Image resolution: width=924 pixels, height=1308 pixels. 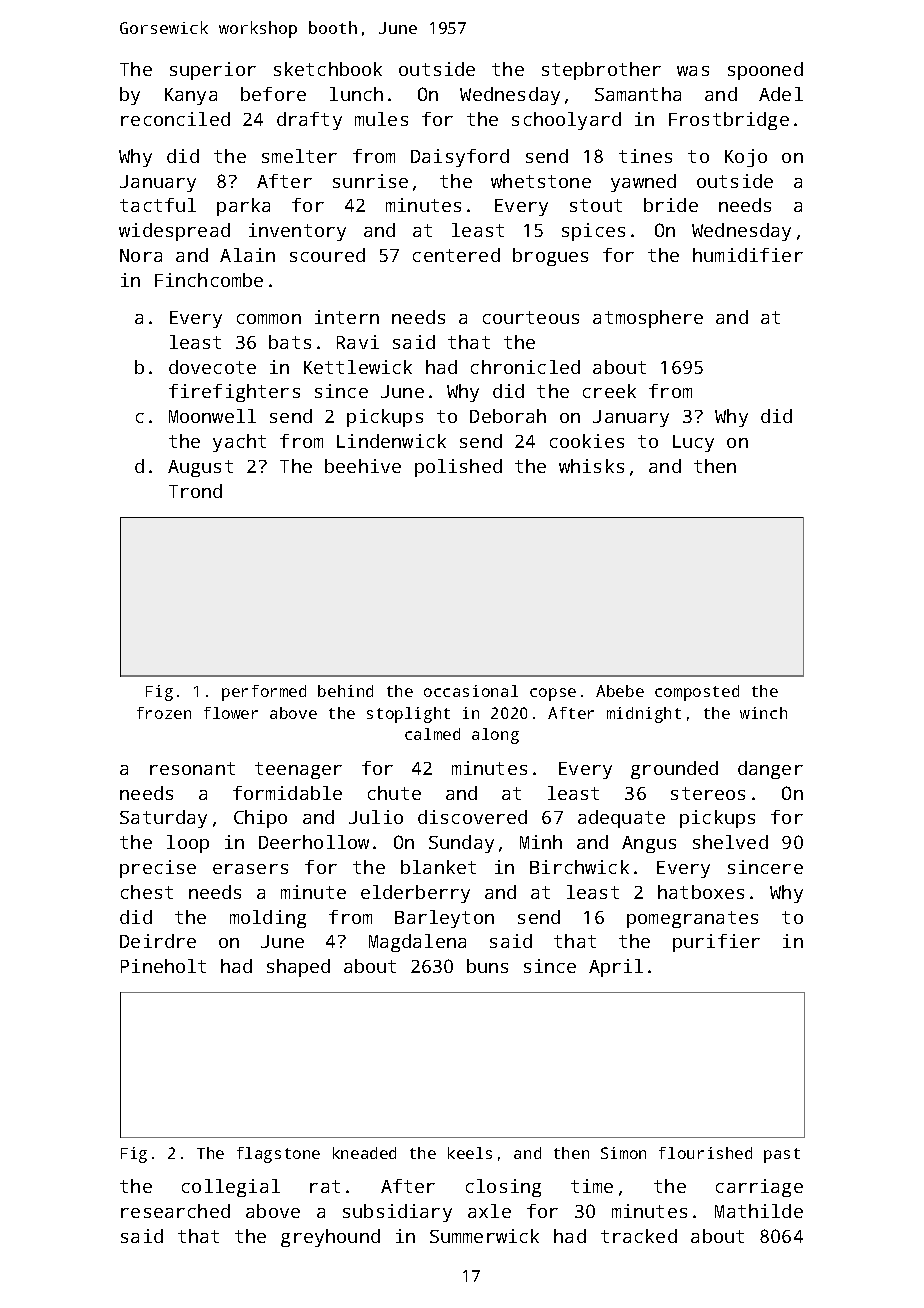 I want to click on schoolyard, so click(x=566, y=121).
